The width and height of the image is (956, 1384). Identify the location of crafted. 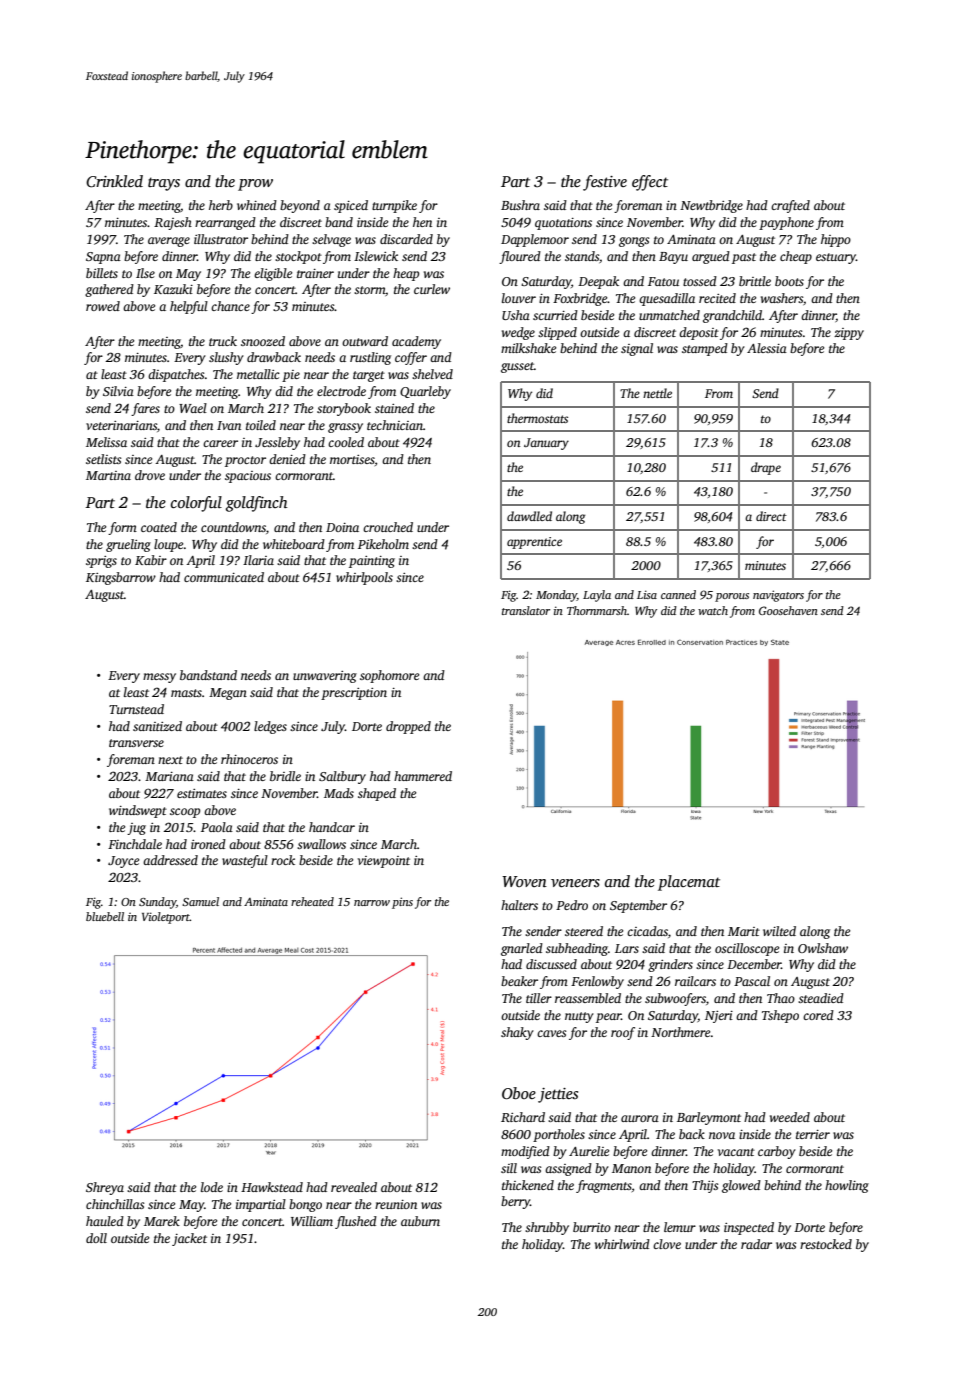
(790, 206).
